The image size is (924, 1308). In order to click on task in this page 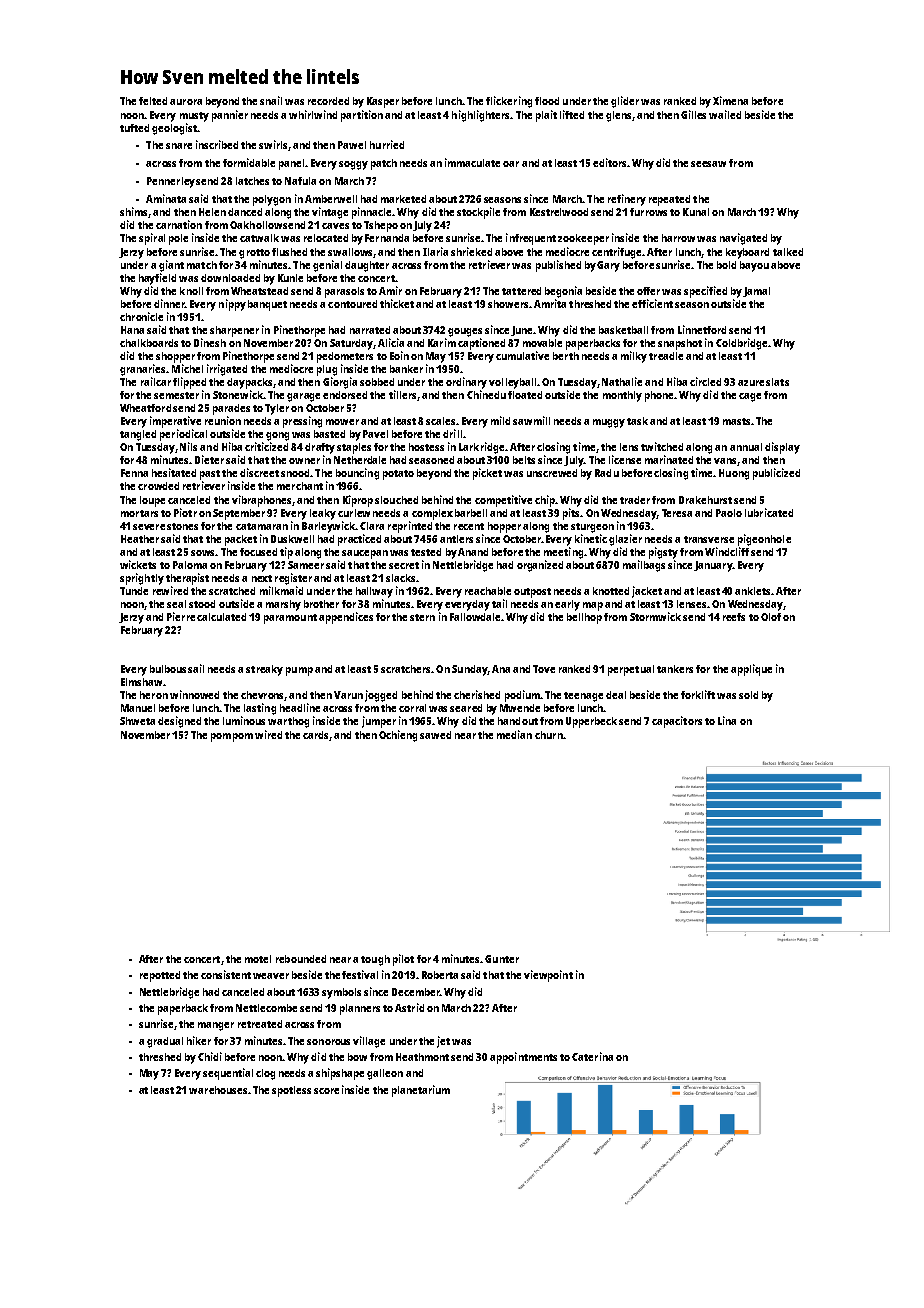, I will do `click(637, 421)`.
